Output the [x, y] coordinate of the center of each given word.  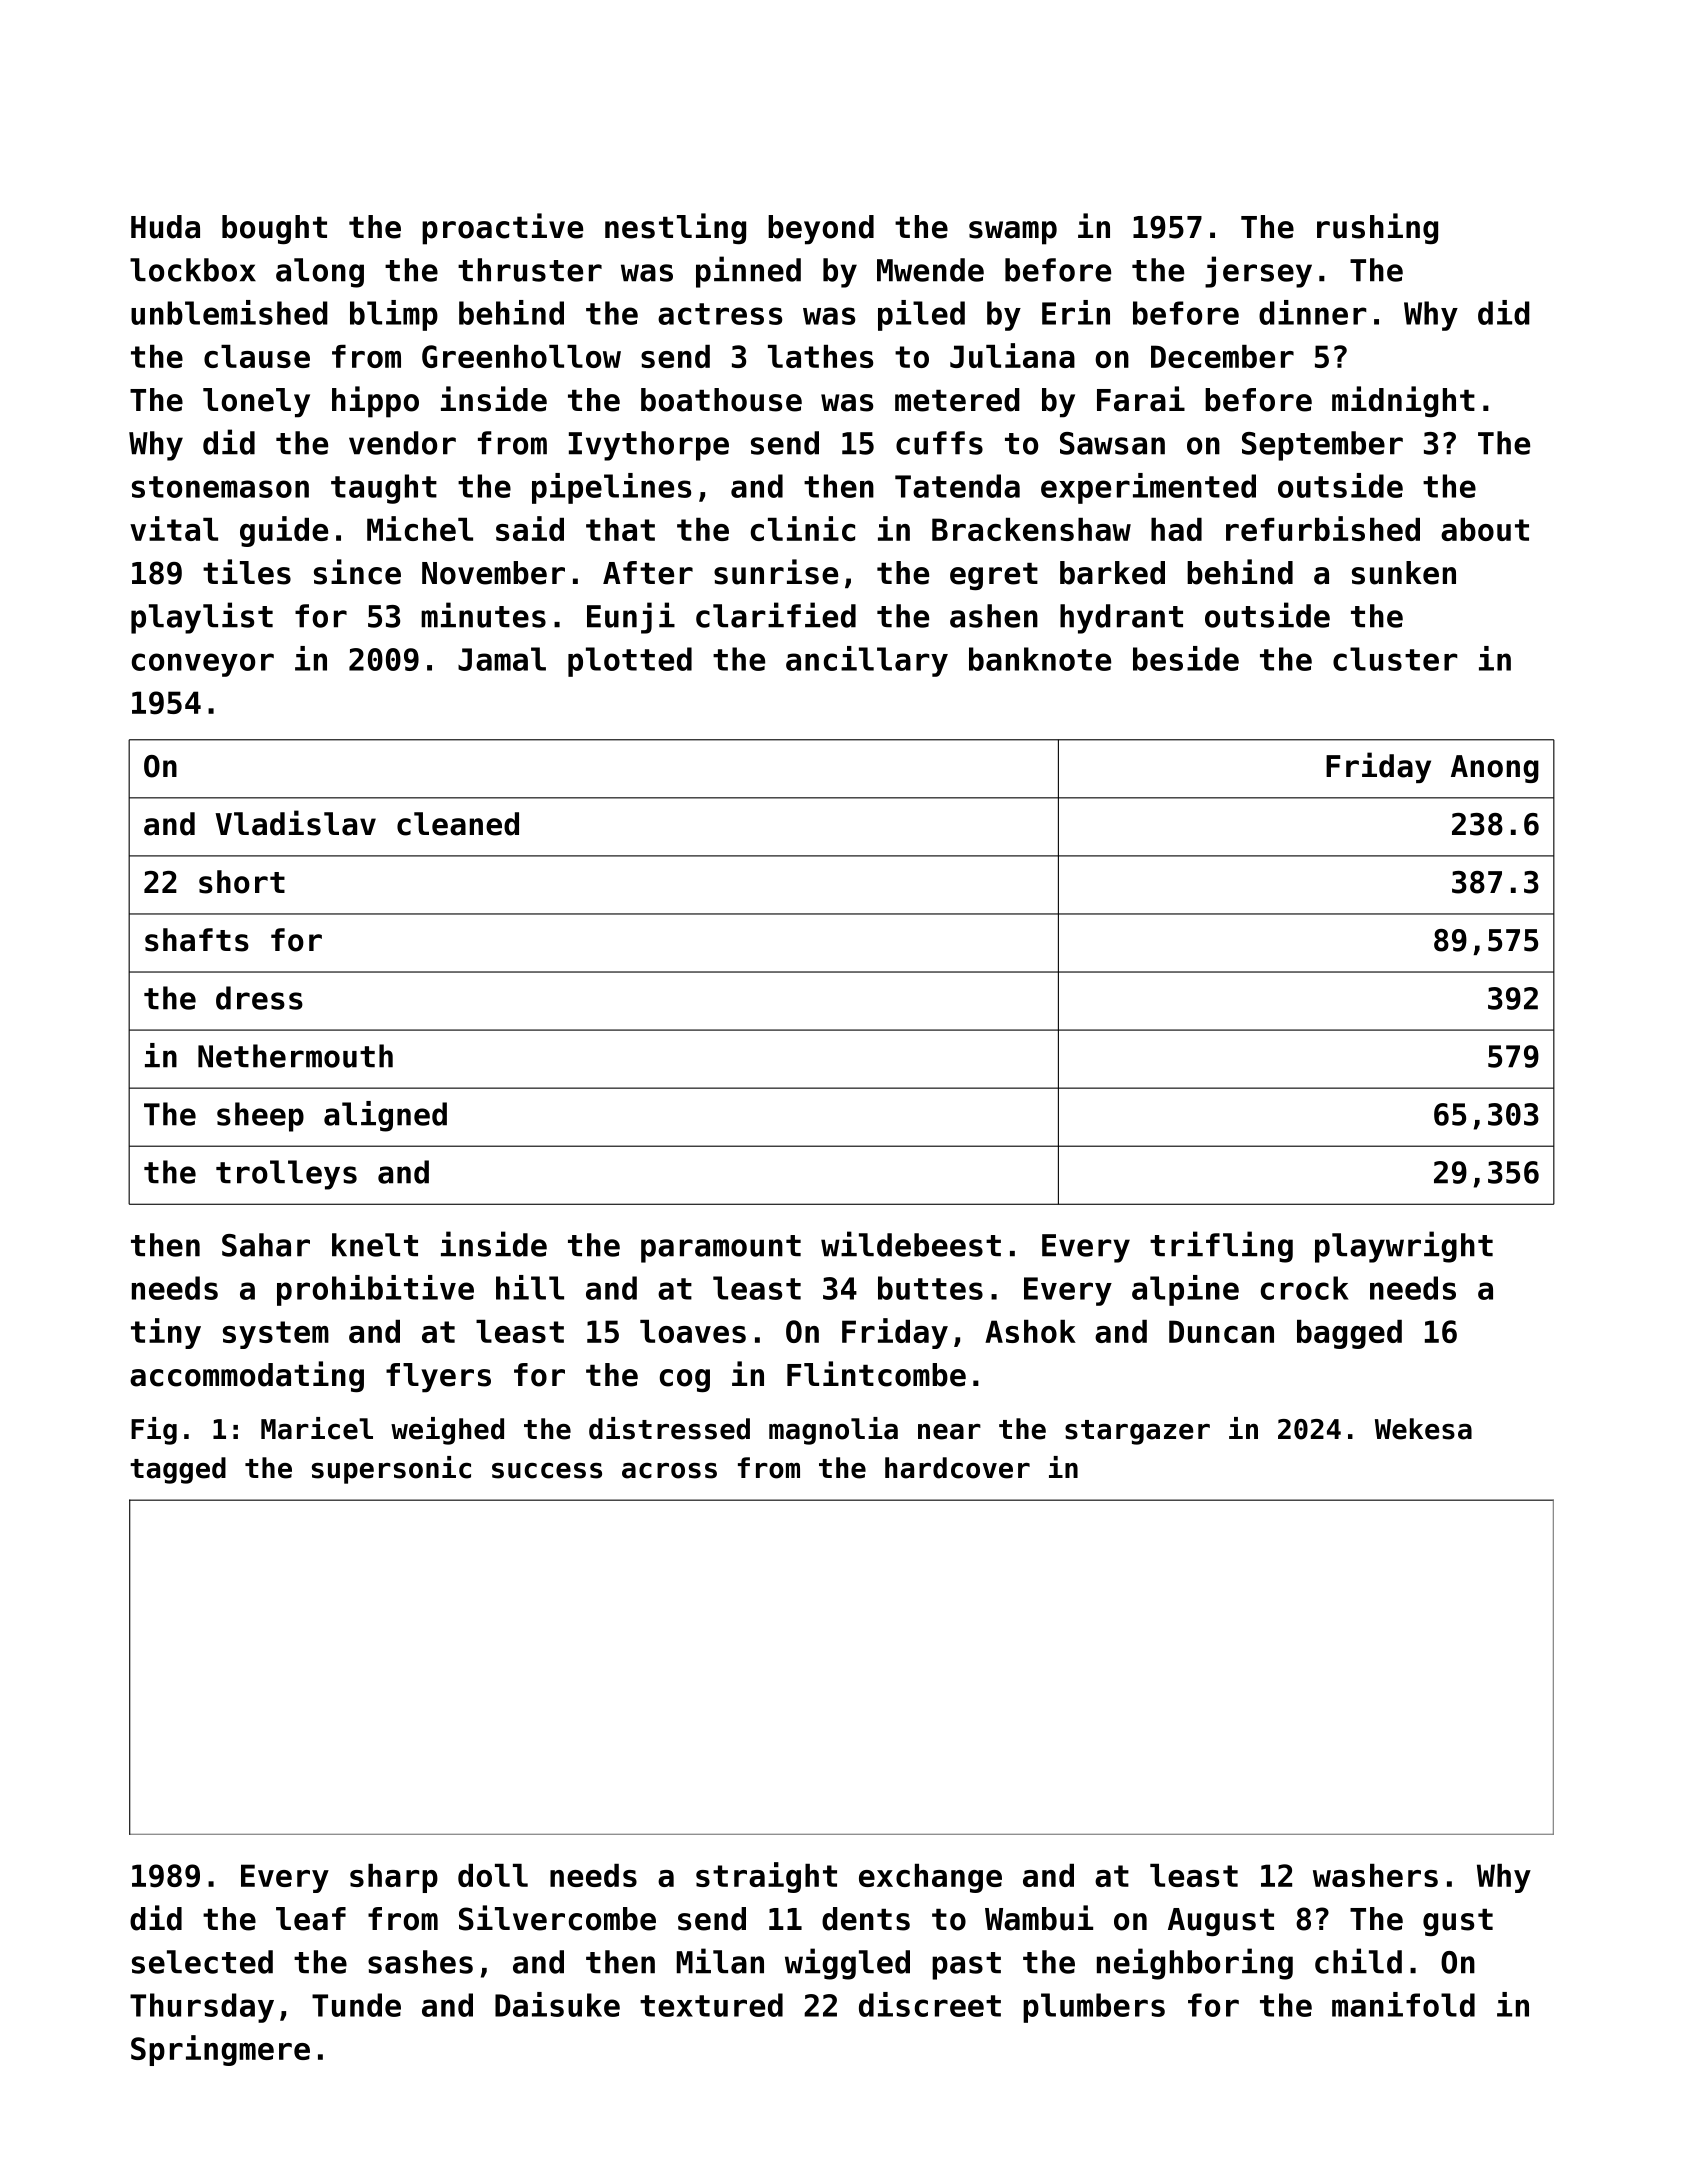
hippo [375, 402]
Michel [420, 528]
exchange [930, 1878]
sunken [1404, 573]
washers [1375, 1875]
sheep [260, 1117]
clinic [802, 528]
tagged [178, 1470]
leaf [311, 1919]
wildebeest [911, 1244]
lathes [820, 356]
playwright [1404, 1247]
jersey [1258, 272]
